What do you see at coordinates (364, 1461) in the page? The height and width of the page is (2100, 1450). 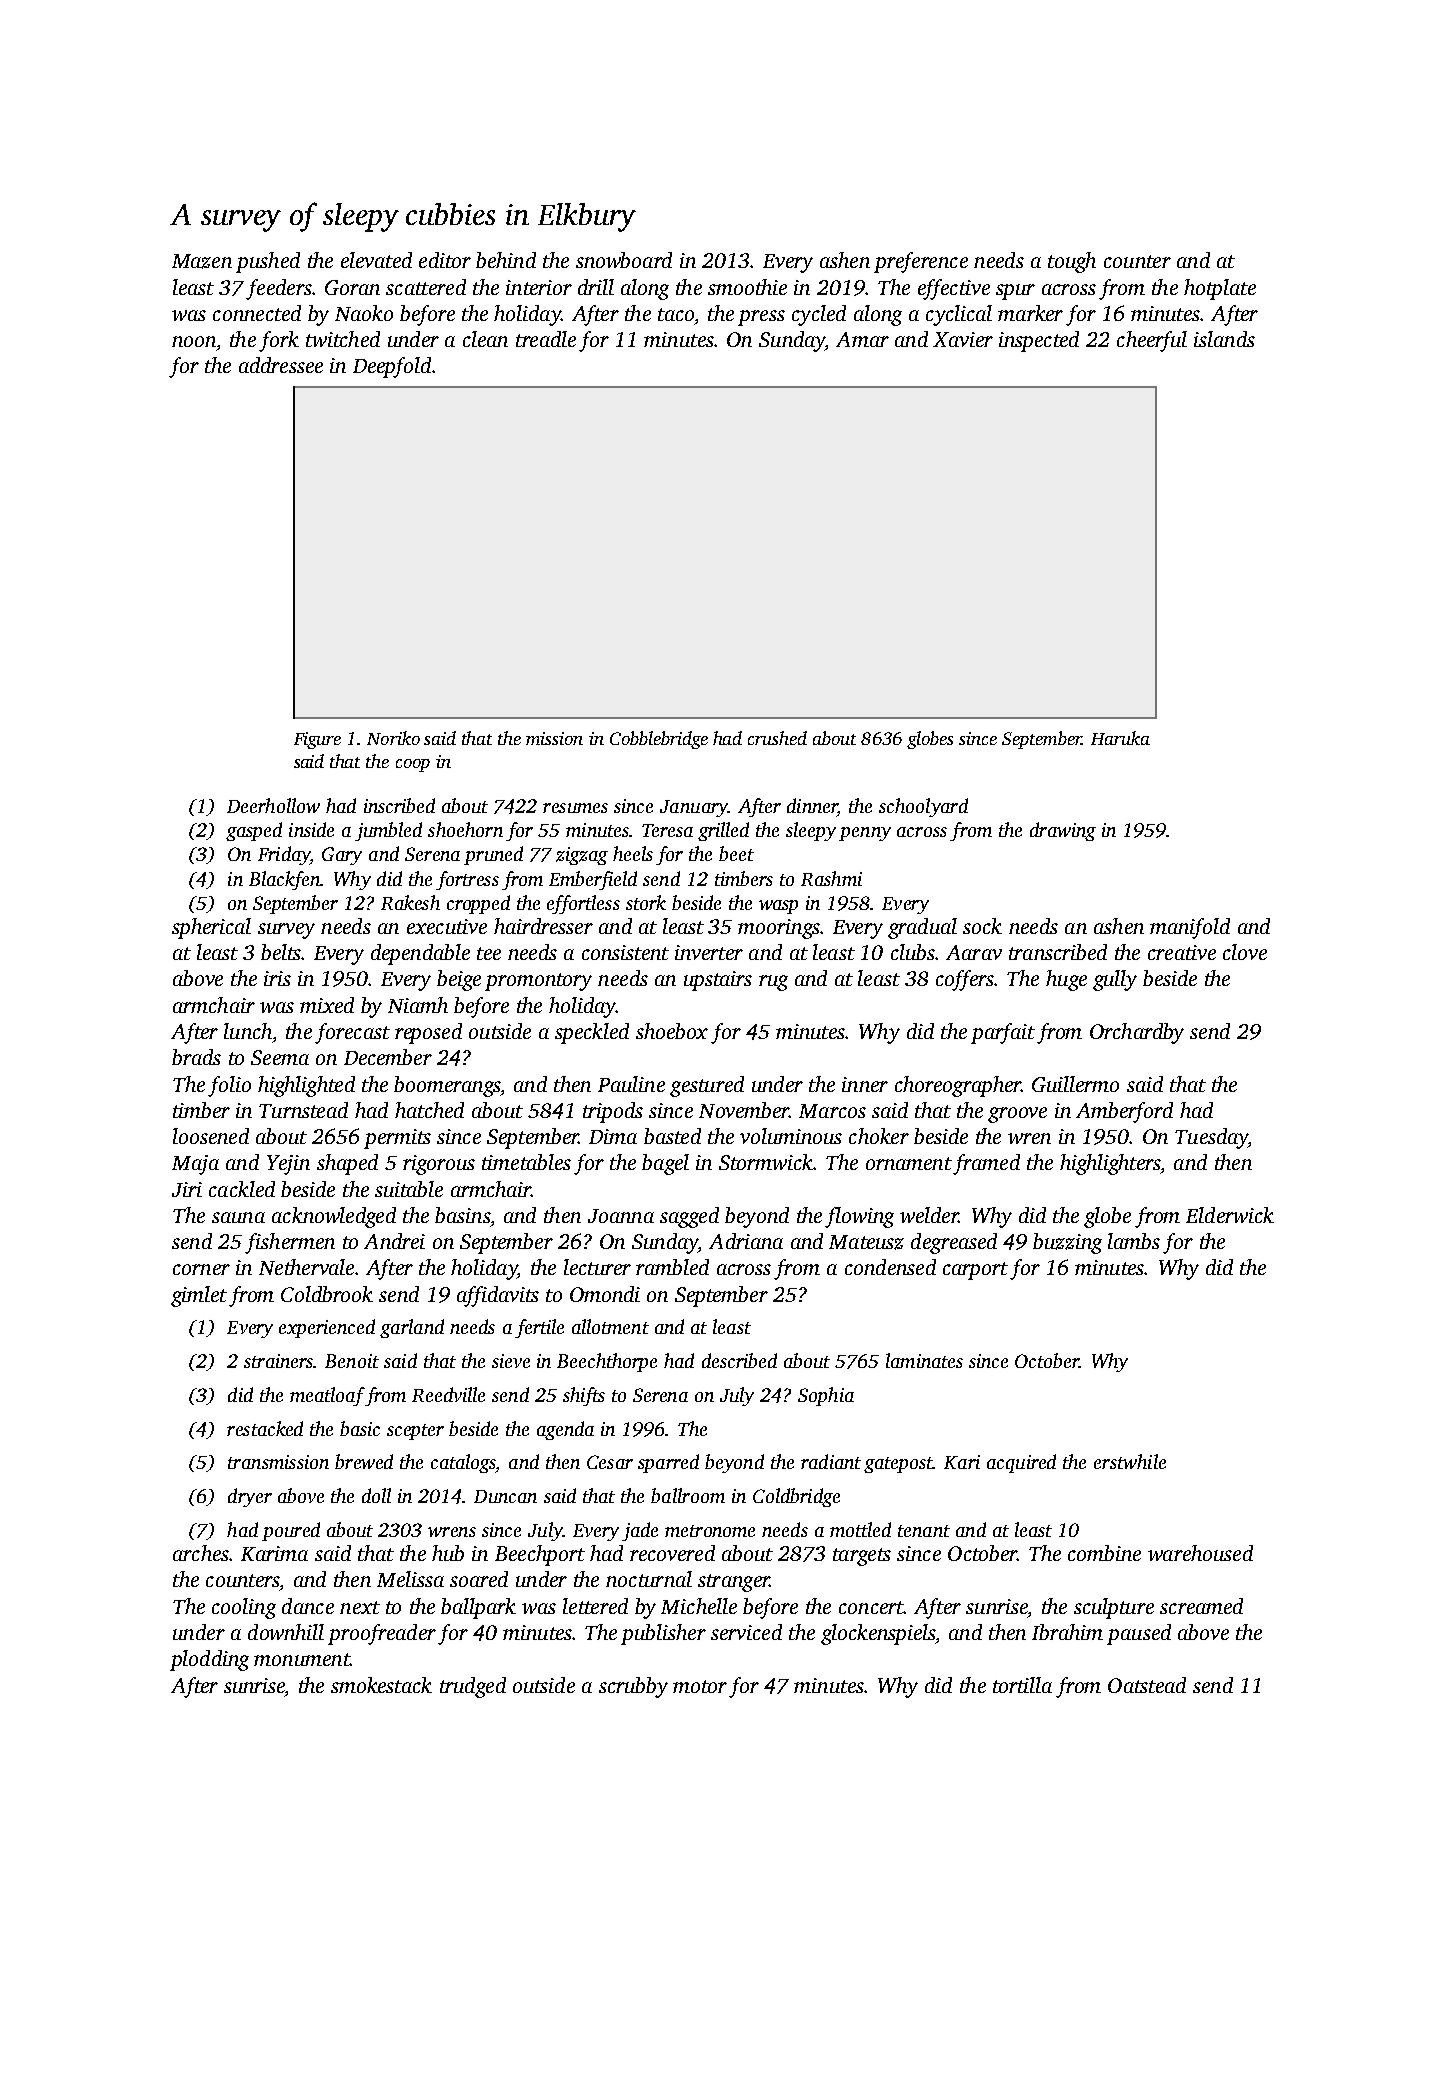 I see `brewed` at bounding box center [364, 1461].
